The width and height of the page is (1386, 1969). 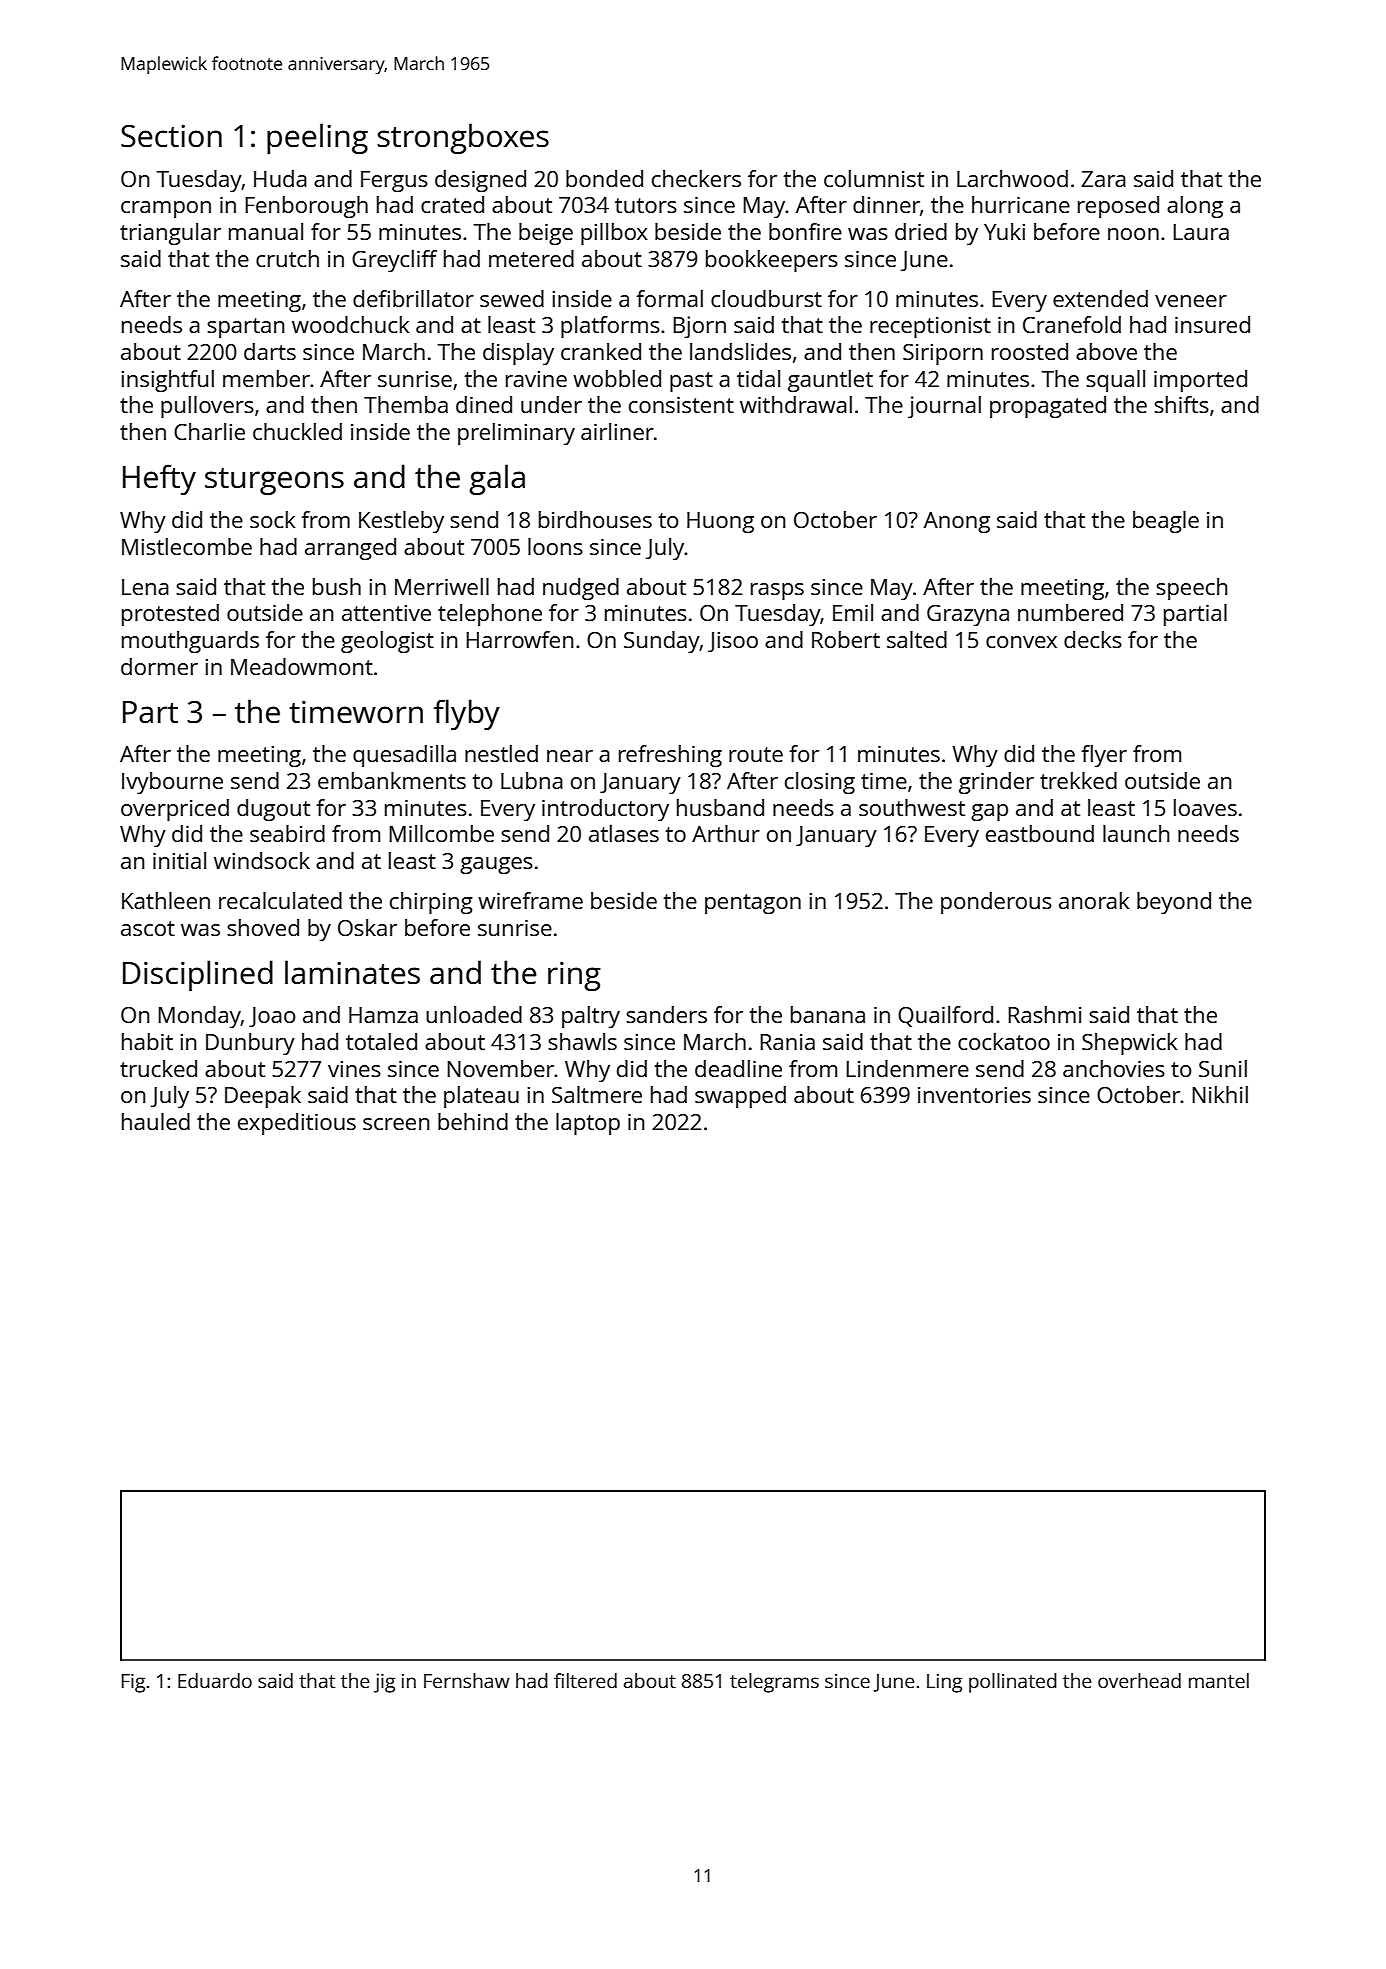 What do you see at coordinates (595, 519) in the page?
I see `birdhouses` at bounding box center [595, 519].
